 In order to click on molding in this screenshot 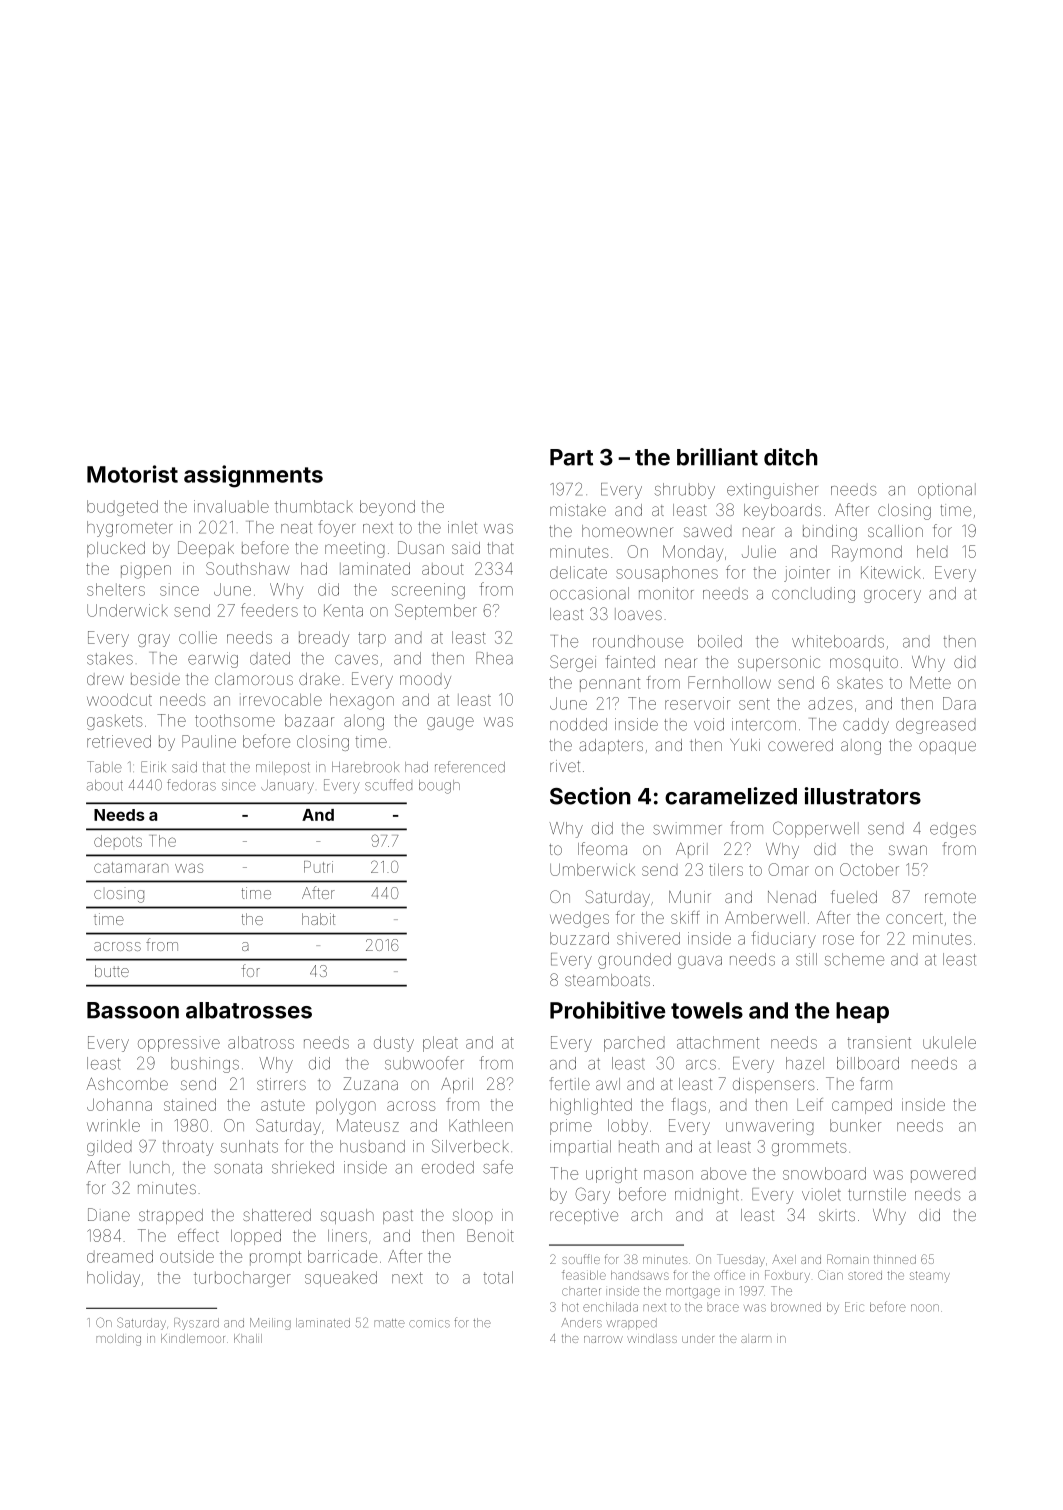, I will do `click(118, 1340)`.
